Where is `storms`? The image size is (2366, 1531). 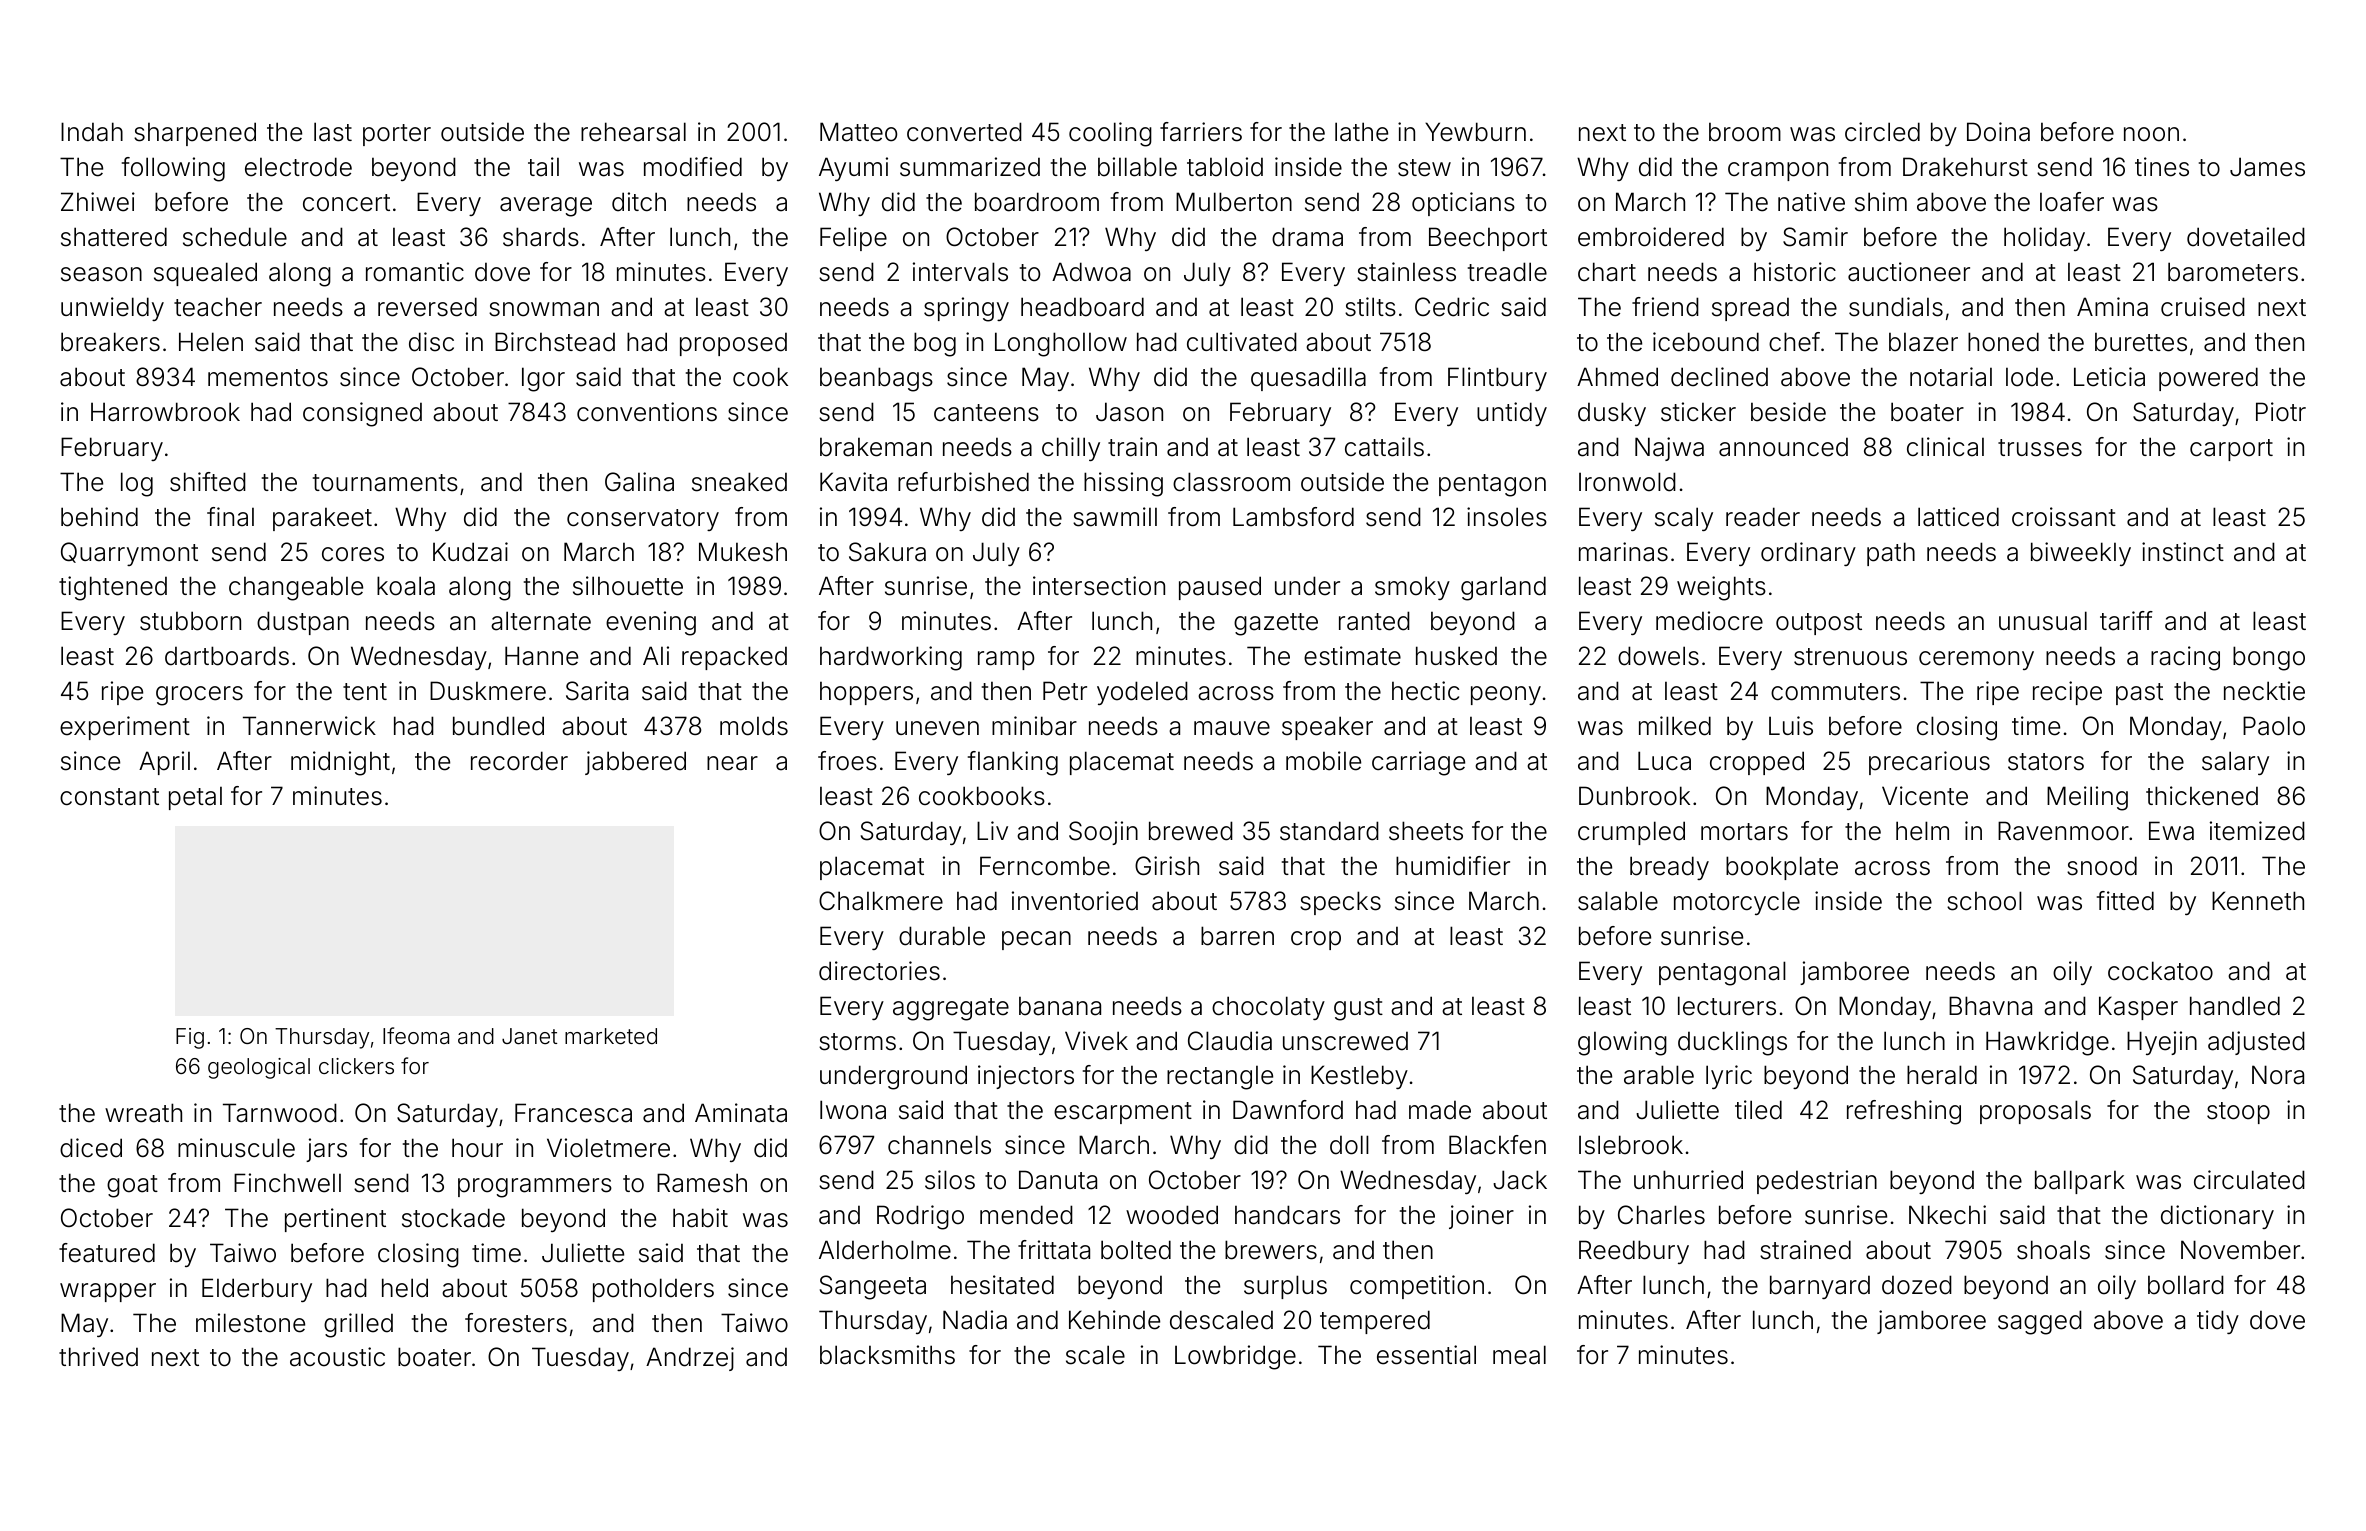
storms is located at coordinates (857, 1042).
